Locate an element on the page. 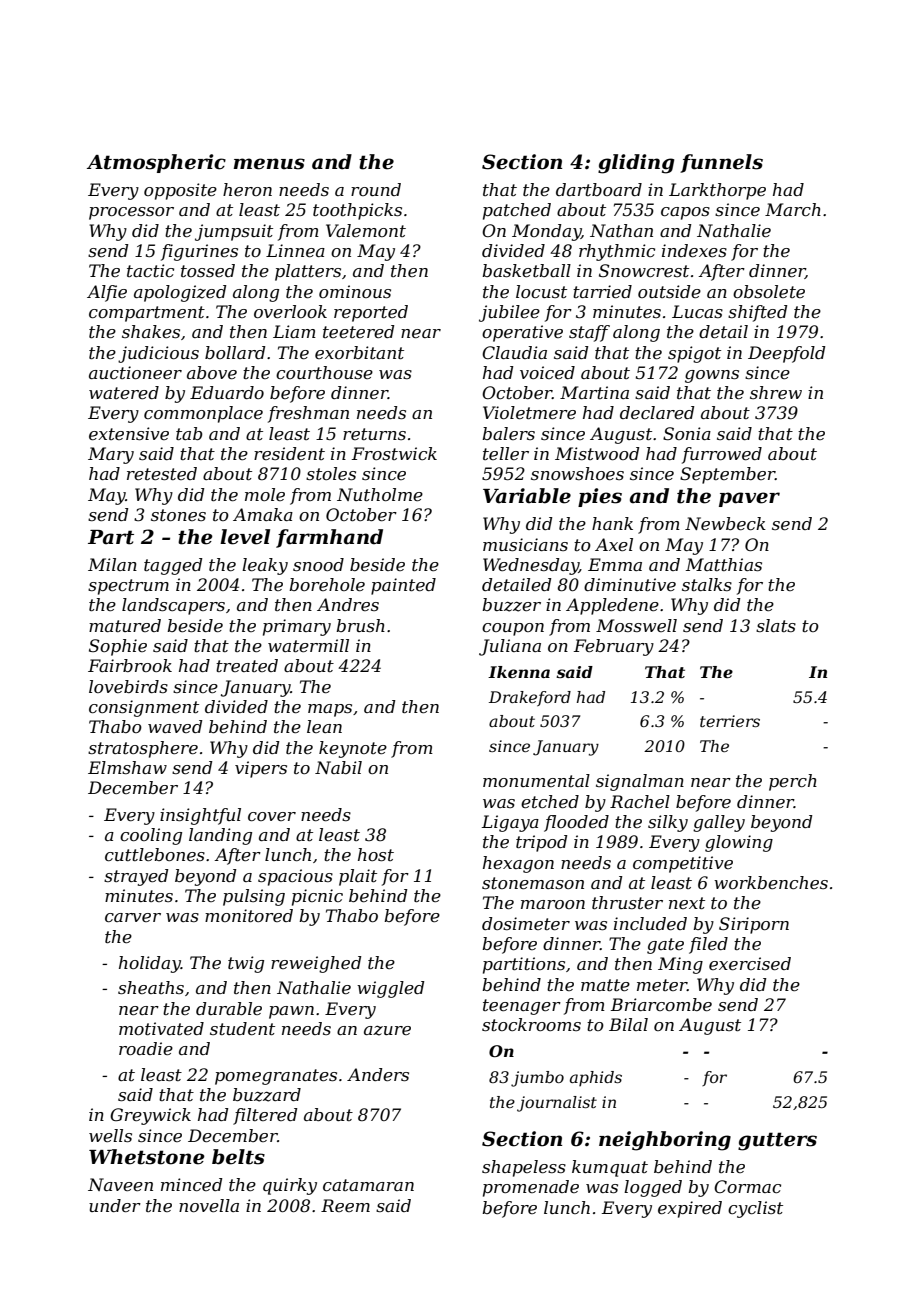 The height and width of the document is (1311, 924). shrew is located at coordinates (776, 392).
